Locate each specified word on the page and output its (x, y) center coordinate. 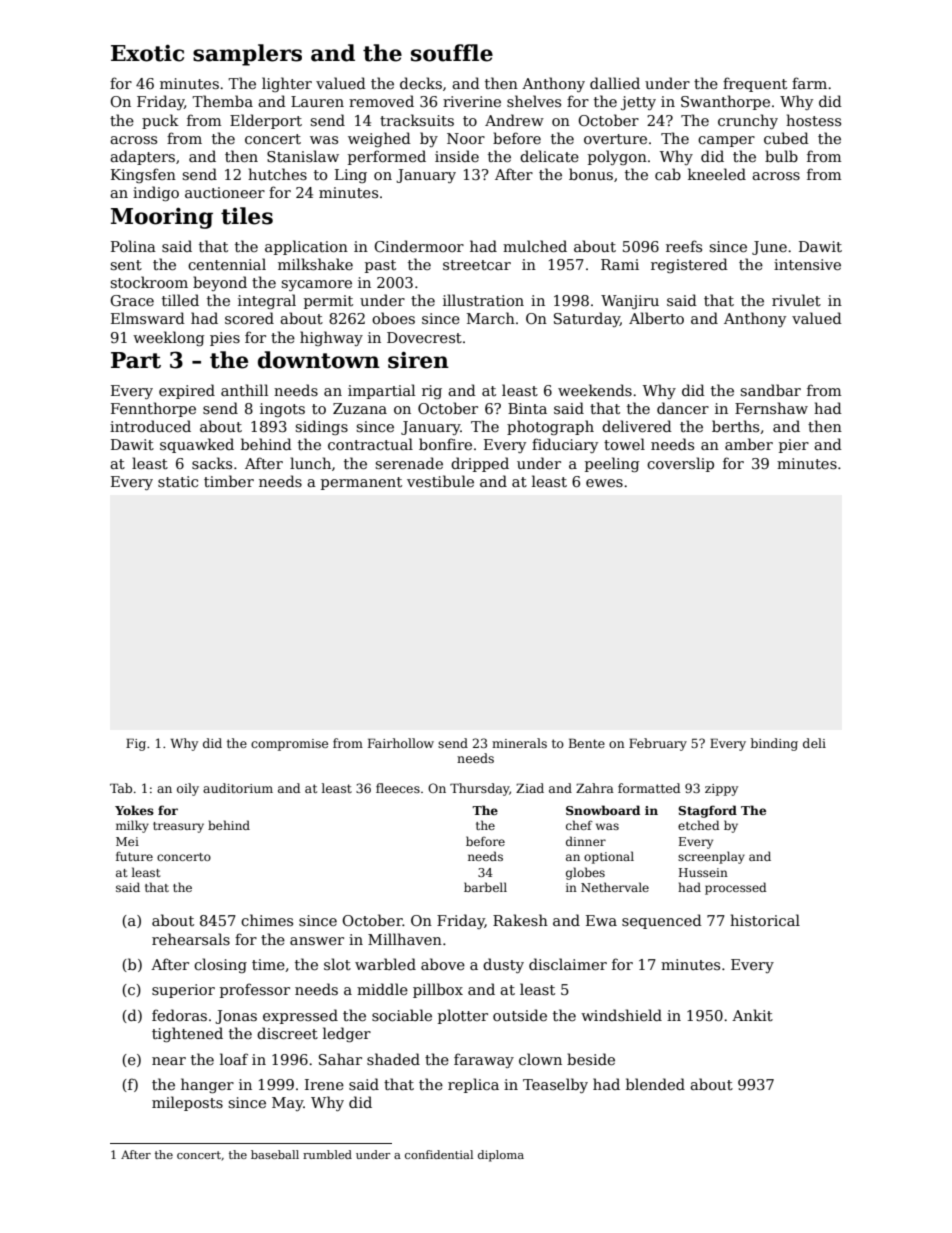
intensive (807, 264)
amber (749, 444)
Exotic (147, 53)
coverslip (680, 464)
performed (387, 157)
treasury (178, 827)
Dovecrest (424, 337)
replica (473, 1085)
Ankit (752, 1015)
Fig (136, 744)
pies (225, 339)
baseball (275, 1154)
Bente (587, 743)
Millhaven (405, 939)
